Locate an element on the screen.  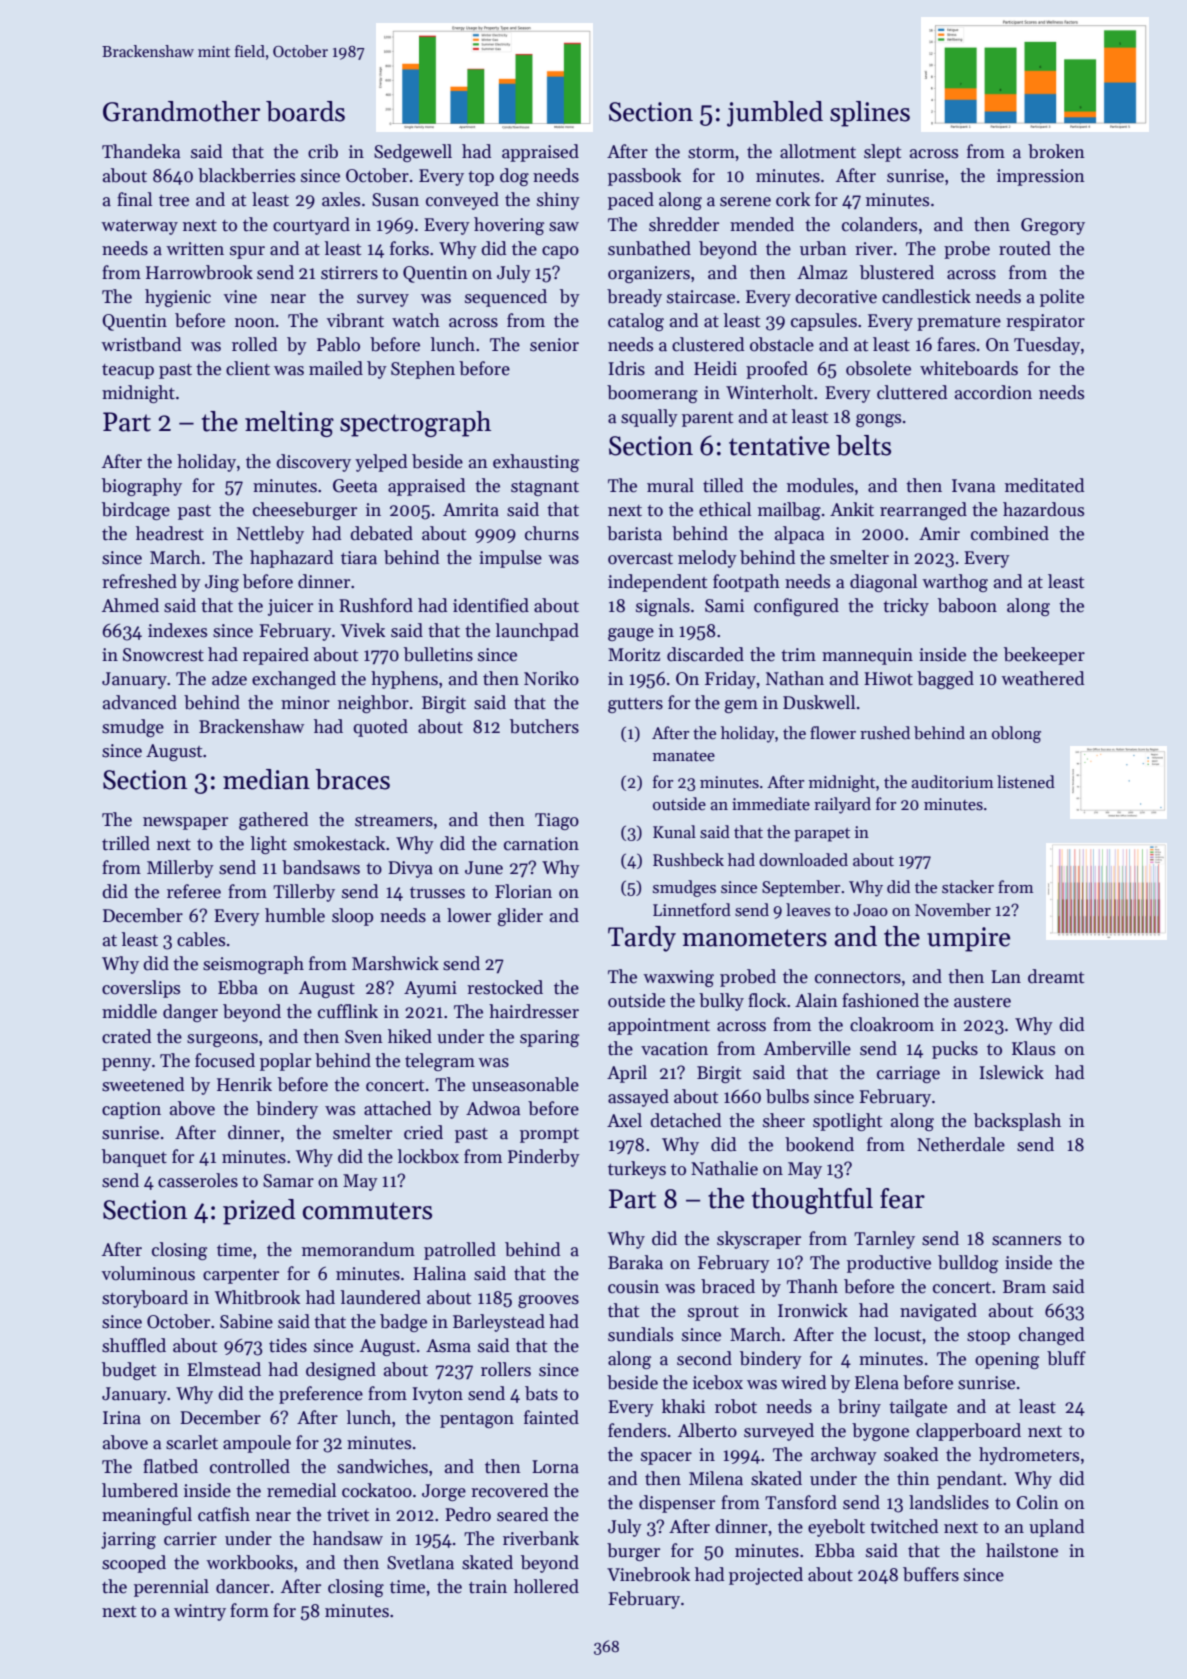
adze is located at coordinates (229, 678).
